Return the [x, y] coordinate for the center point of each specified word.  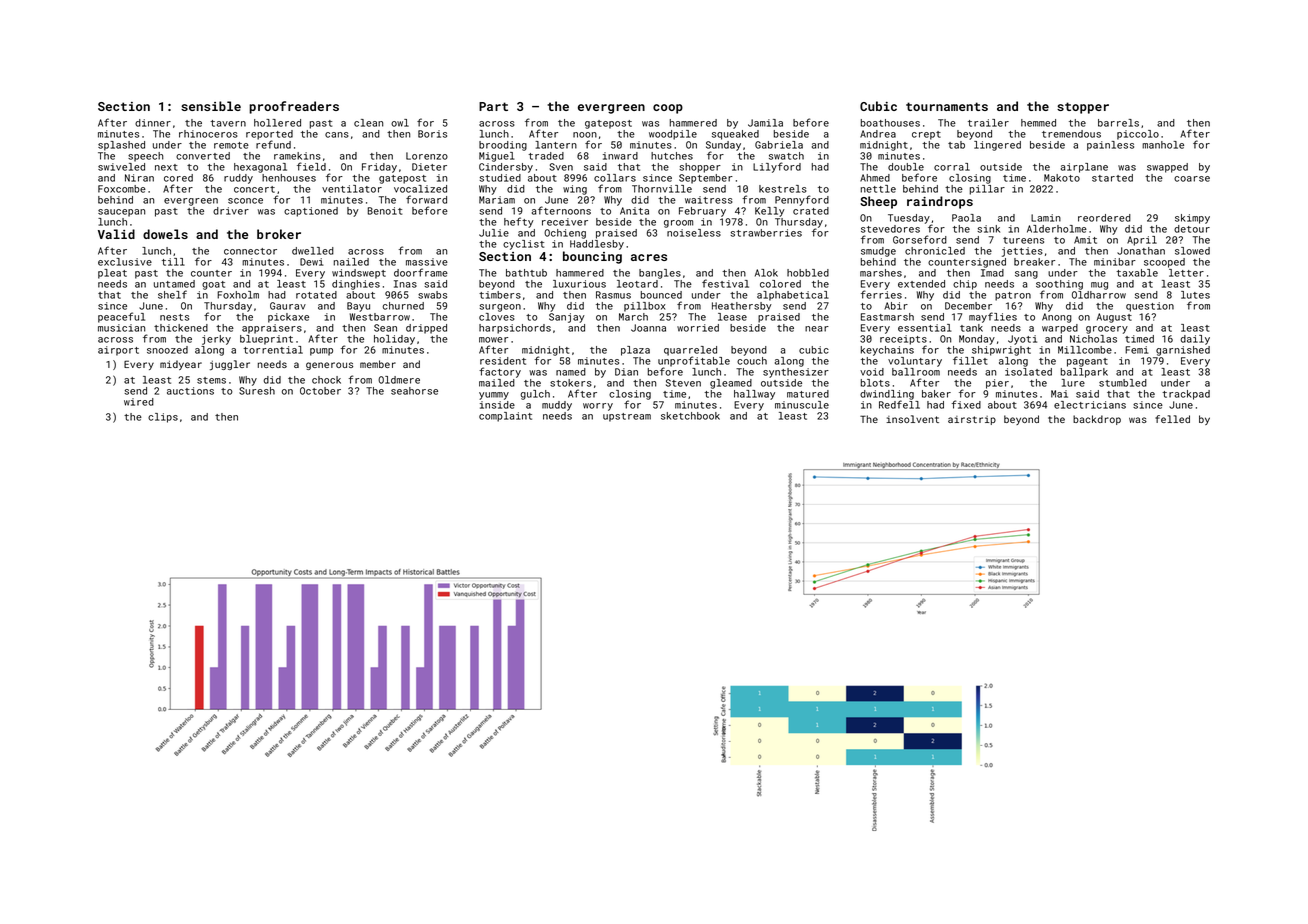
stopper [1083, 108]
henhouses [289, 178]
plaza [635, 351]
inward [620, 156]
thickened [181, 328]
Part [493, 106]
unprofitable [694, 361]
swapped [1167, 168]
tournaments [947, 106]
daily [1195, 340]
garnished [1183, 351]
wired [139, 402]
